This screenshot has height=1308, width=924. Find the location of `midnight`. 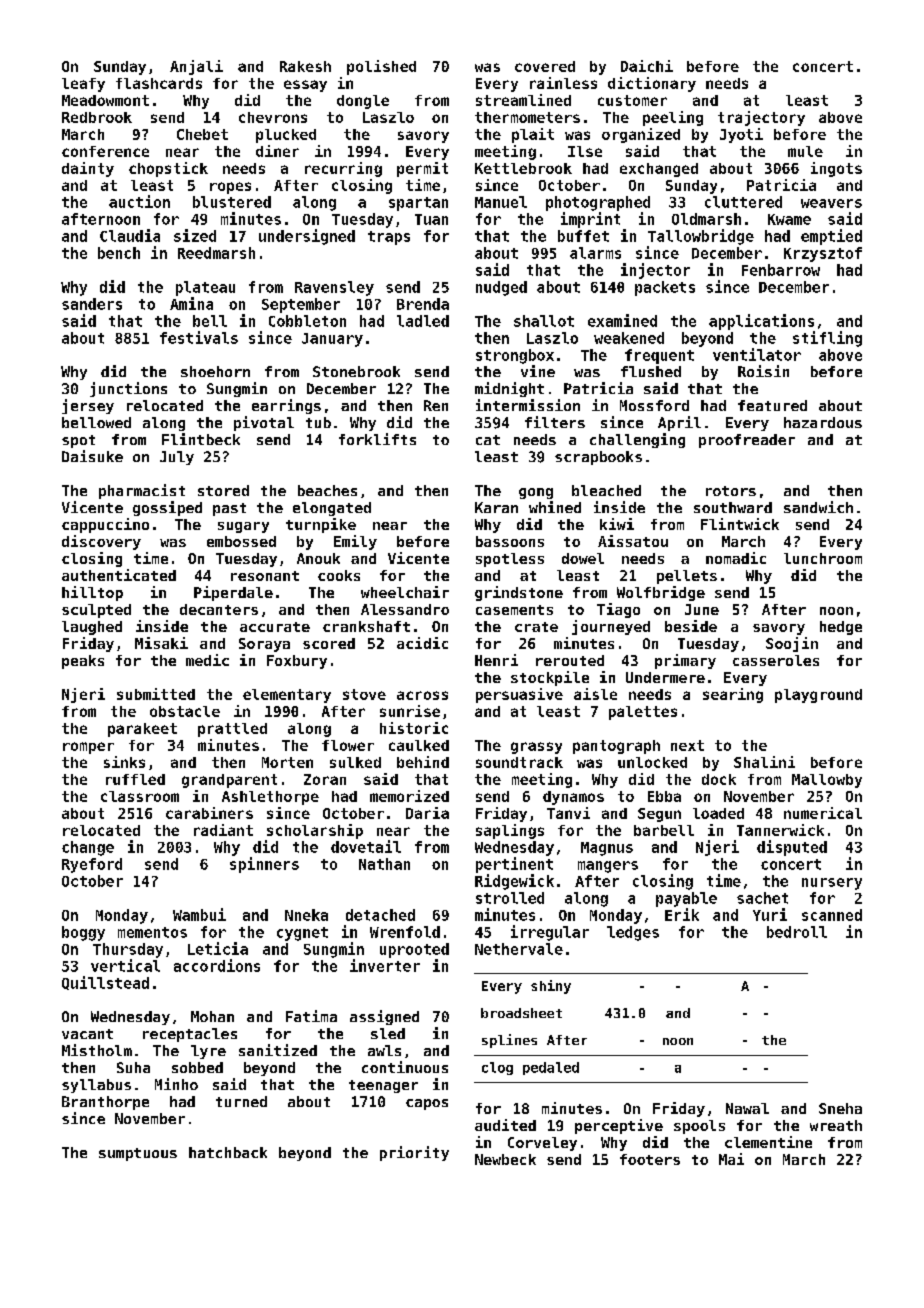

midnight is located at coordinates (509, 389).
